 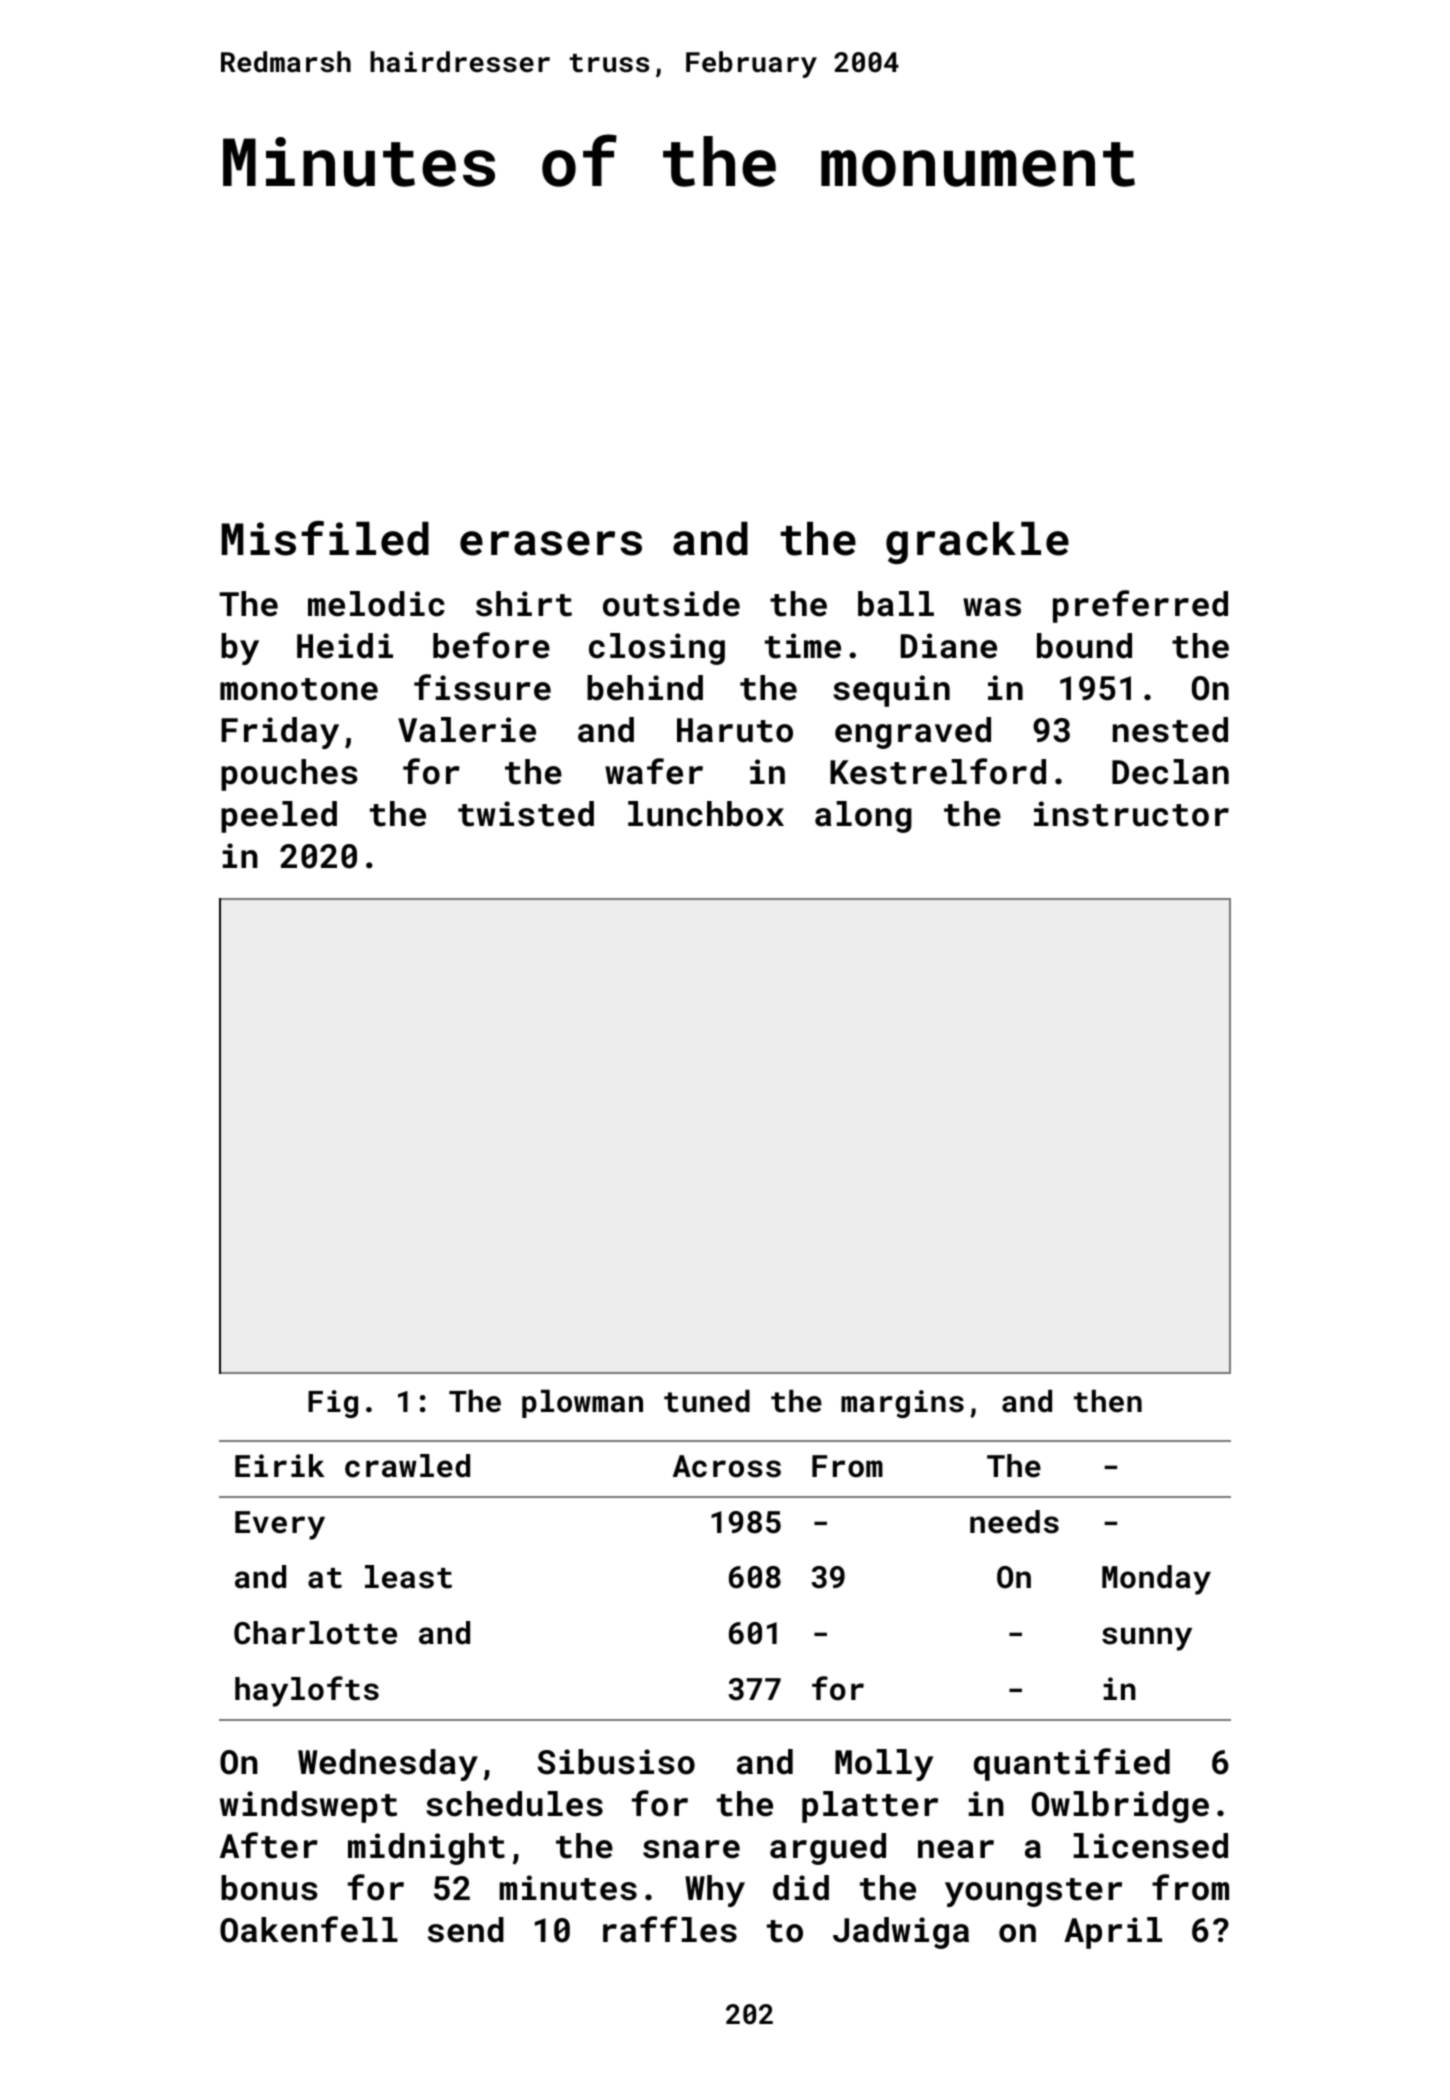 What do you see at coordinates (1108, 1401) in the screenshot?
I see `then` at bounding box center [1108, 1401].
